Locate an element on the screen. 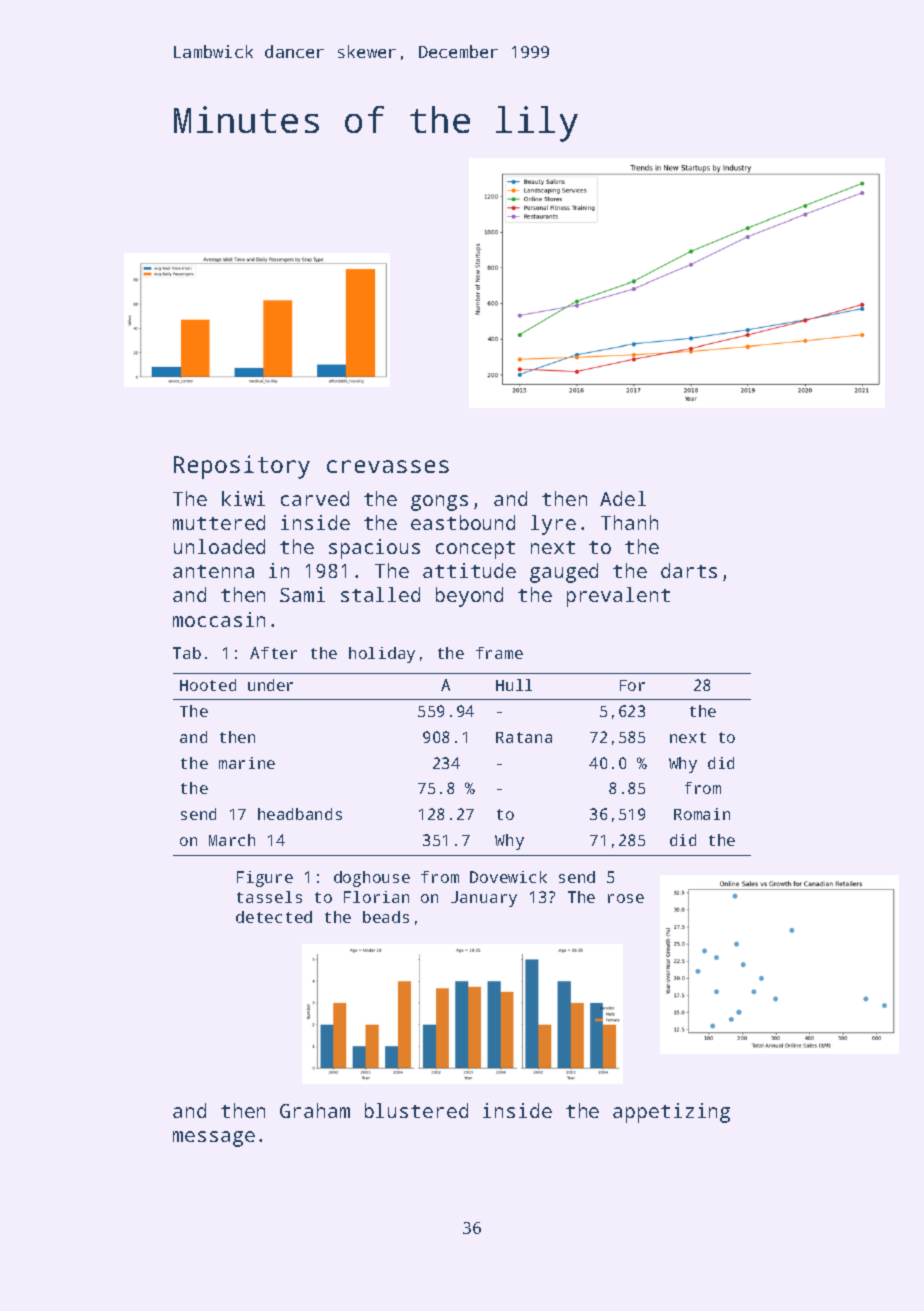 The height and width of the screenshot is (1311, 924). kiwi is located at coordinates (243, 498).
